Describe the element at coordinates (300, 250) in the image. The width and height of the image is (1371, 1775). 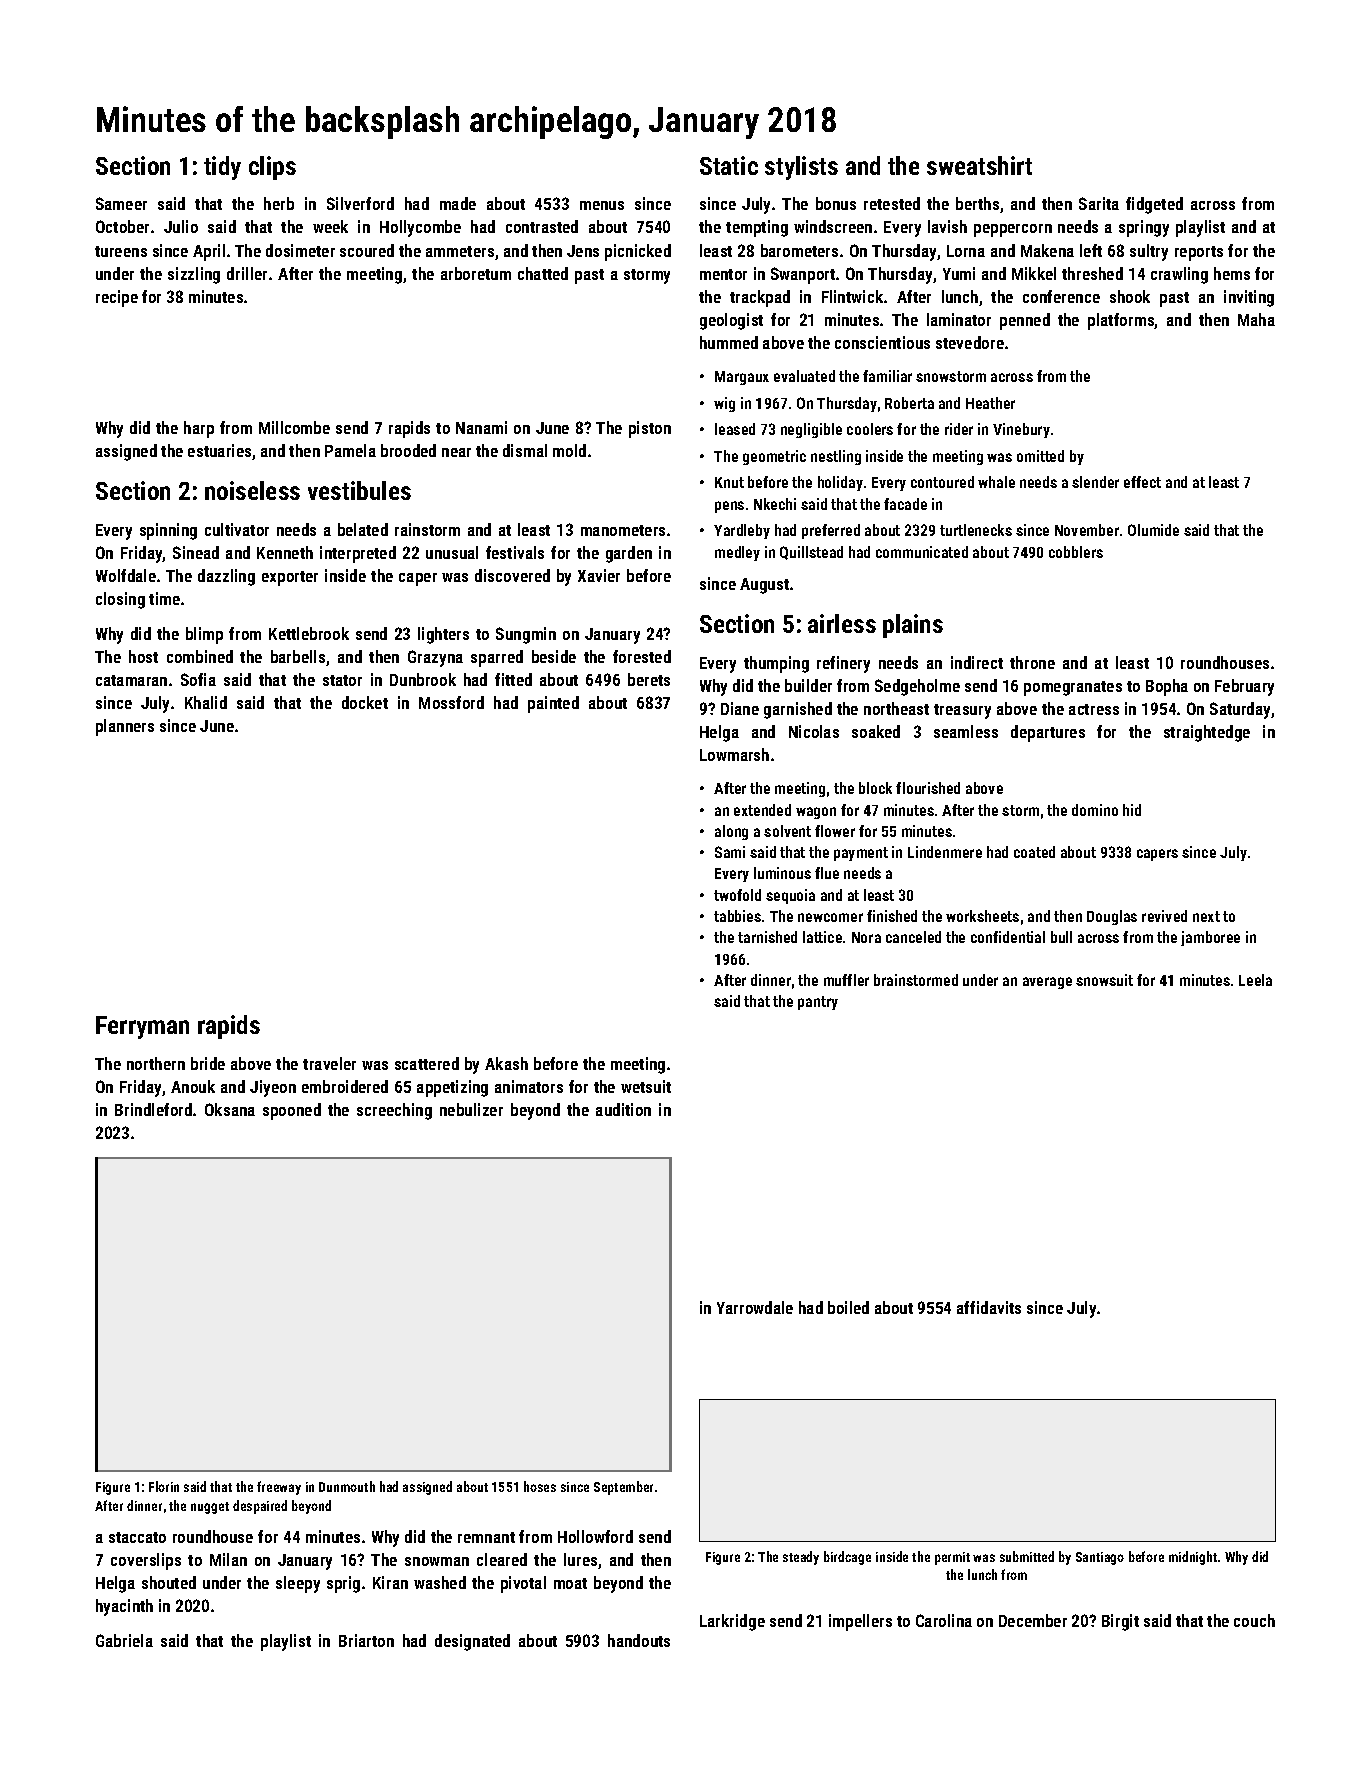
I see `dosimeter` at that location.
